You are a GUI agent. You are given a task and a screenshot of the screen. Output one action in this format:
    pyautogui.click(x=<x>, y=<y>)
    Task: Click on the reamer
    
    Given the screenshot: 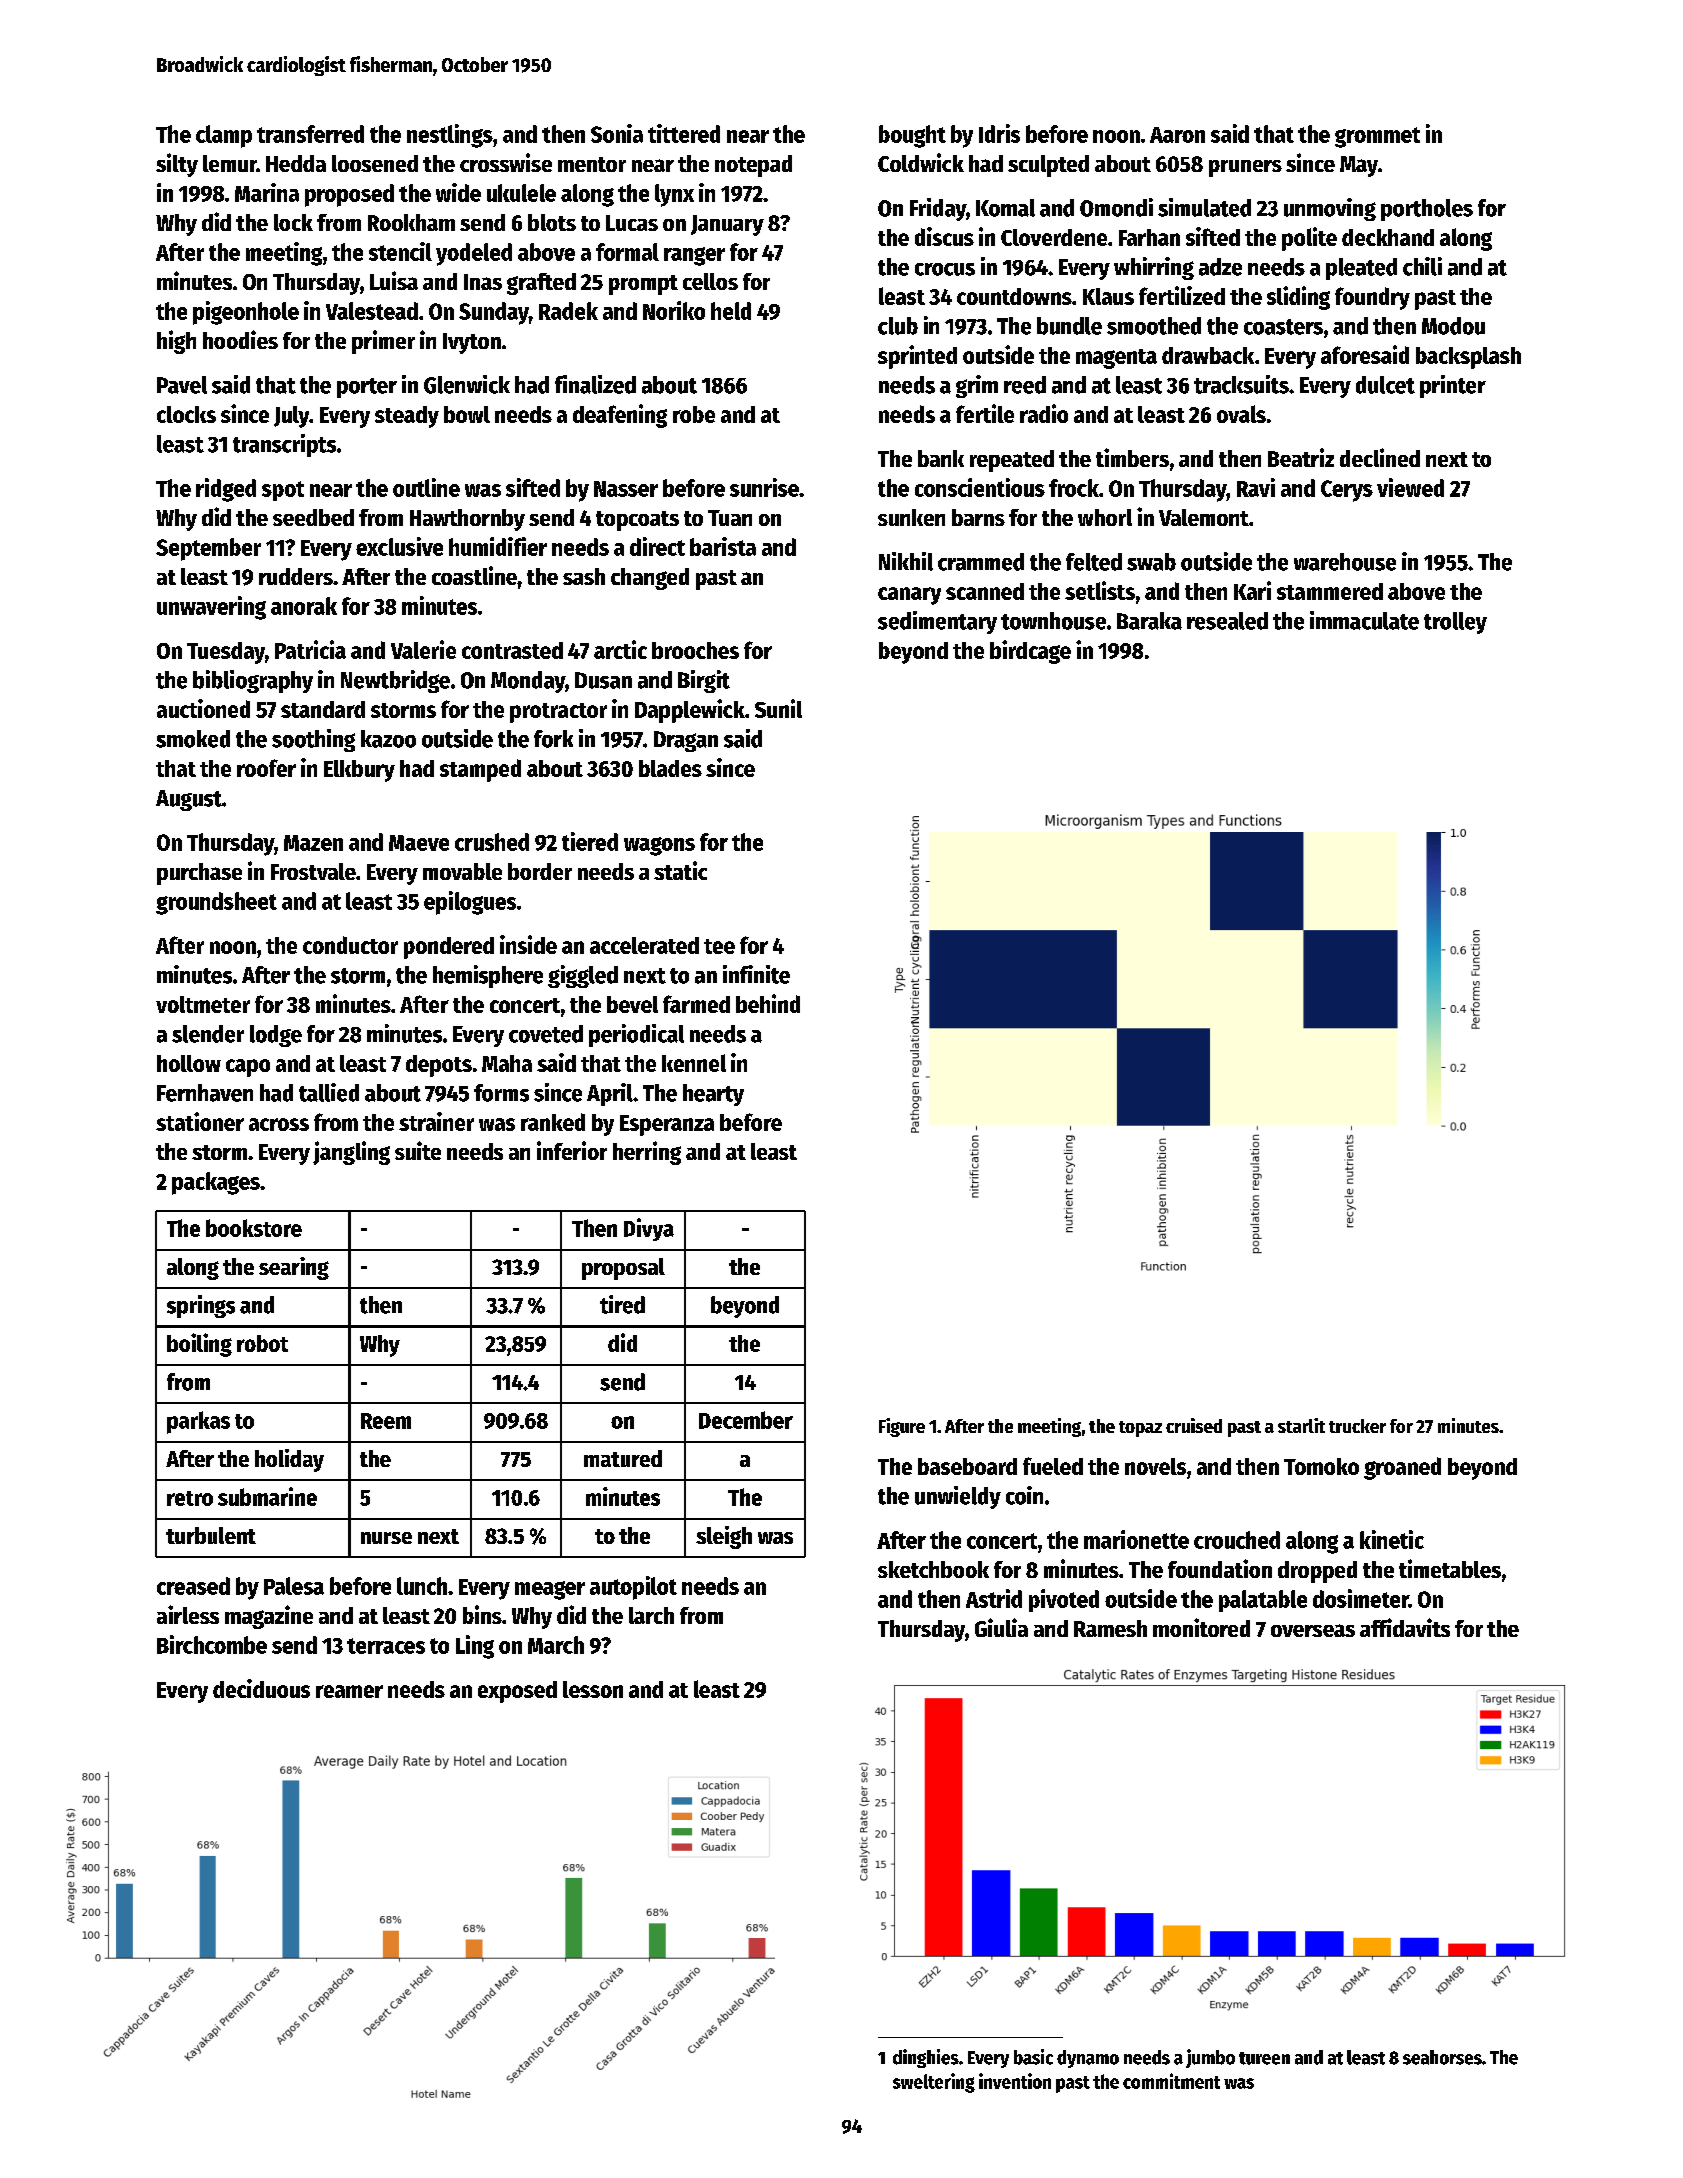 What is the action you would take?
    pyautogui.click(x=349, y=1691)
